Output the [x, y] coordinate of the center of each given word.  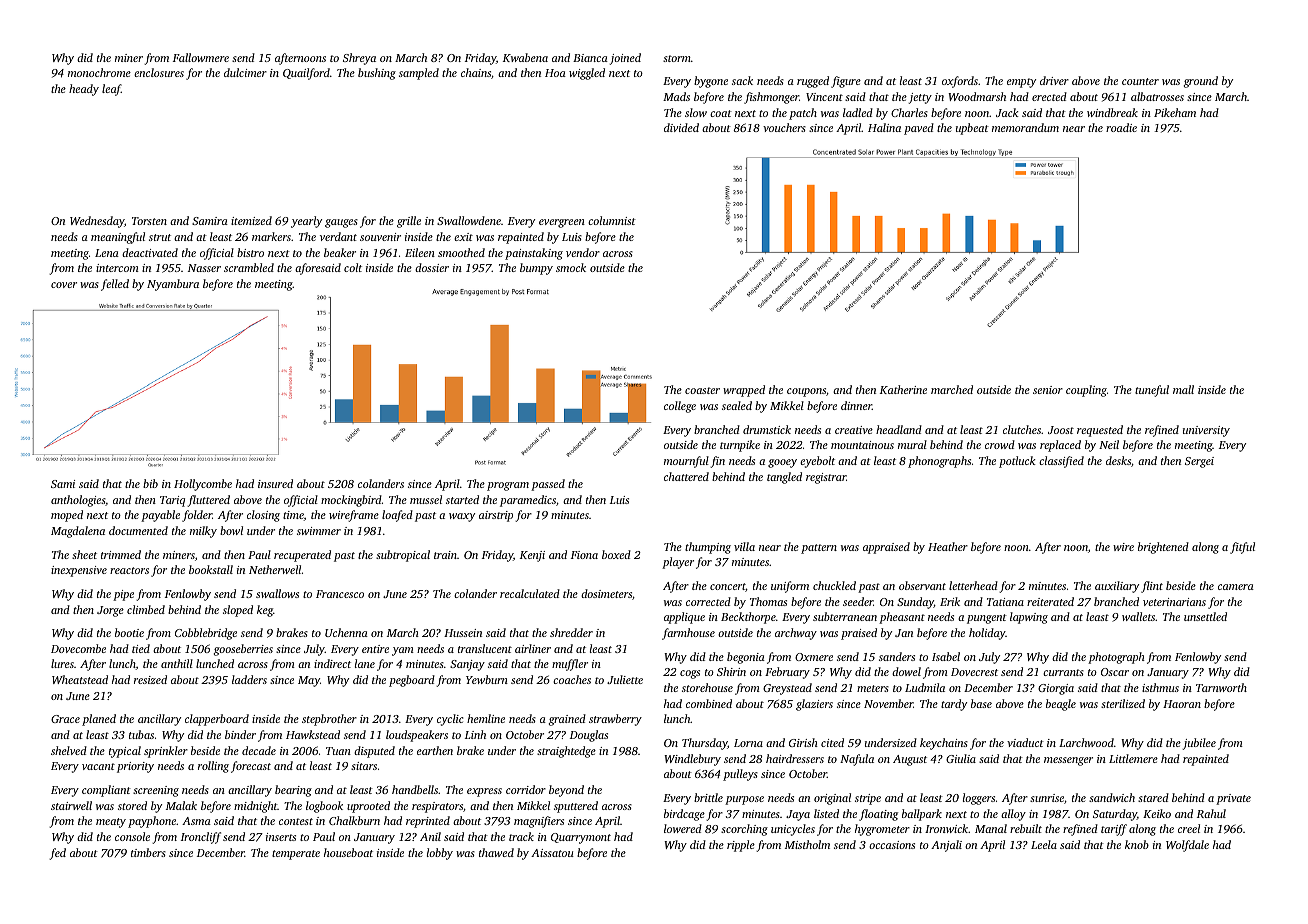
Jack [1007, 112]
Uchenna [346, 632]
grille [409, 222]
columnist [612, 220]
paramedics [528, 501]
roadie [1121, 127]
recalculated [530, 593]
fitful [1242, 548]
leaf [111, 90]
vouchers [784, 127]
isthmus [1160, 687]
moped [67, 516]
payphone [152, 822]
